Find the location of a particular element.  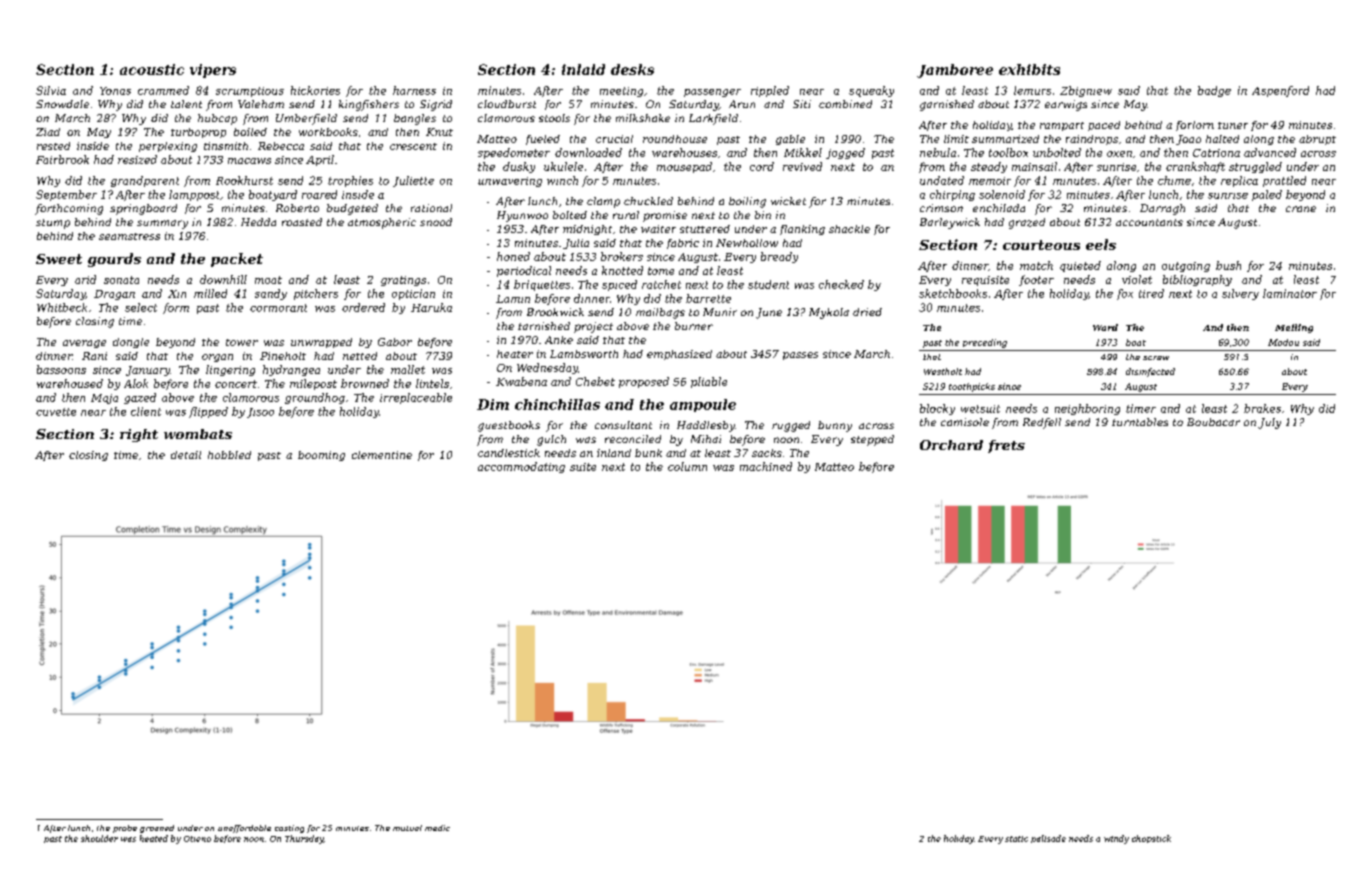

shoulder is located at coordinates (99, 838).
